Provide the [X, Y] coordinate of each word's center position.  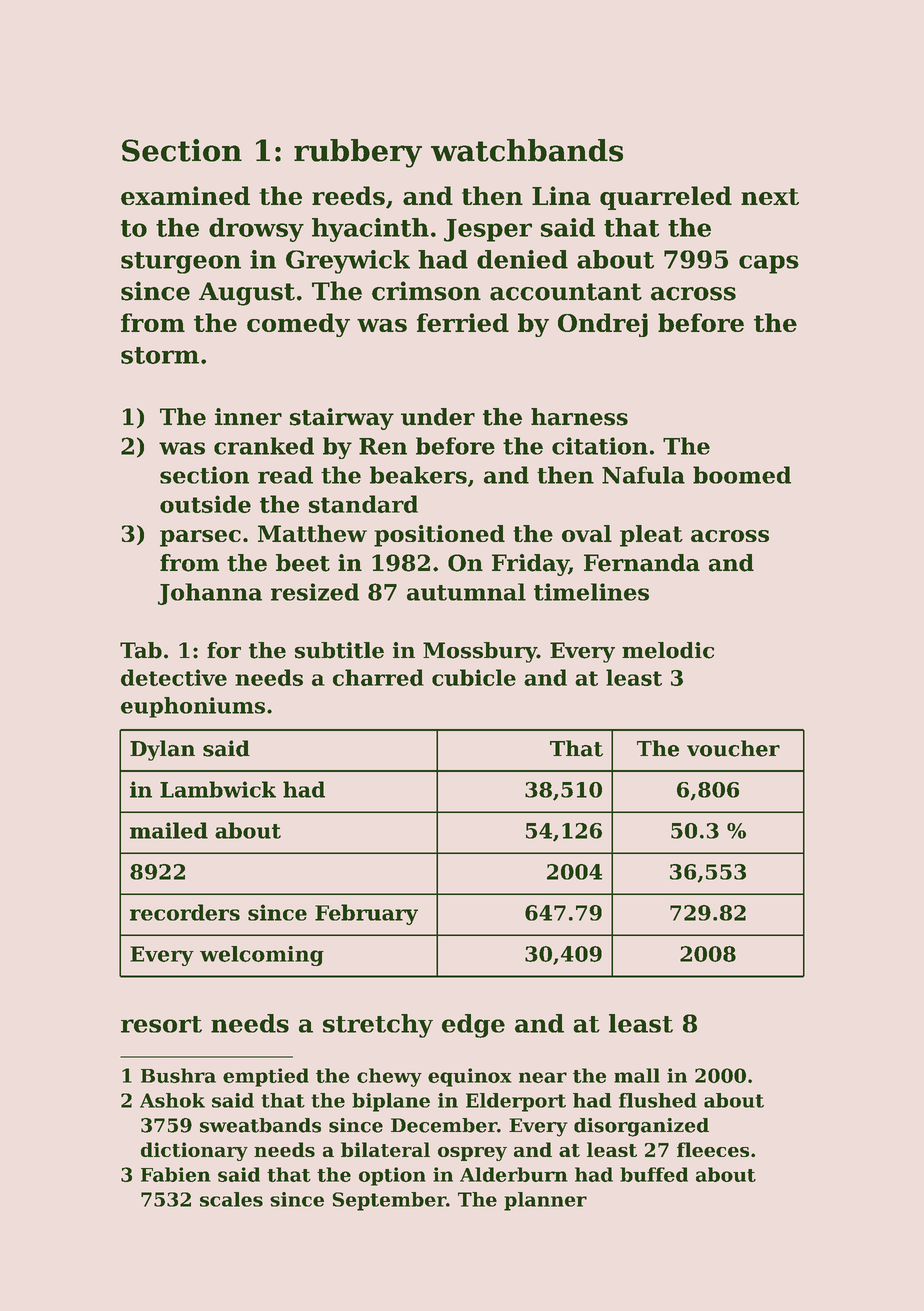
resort [161, 1024]
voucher [733, 748]
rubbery [358, 153]
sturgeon [181, 263]
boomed [742, 475]
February [366, 914]
